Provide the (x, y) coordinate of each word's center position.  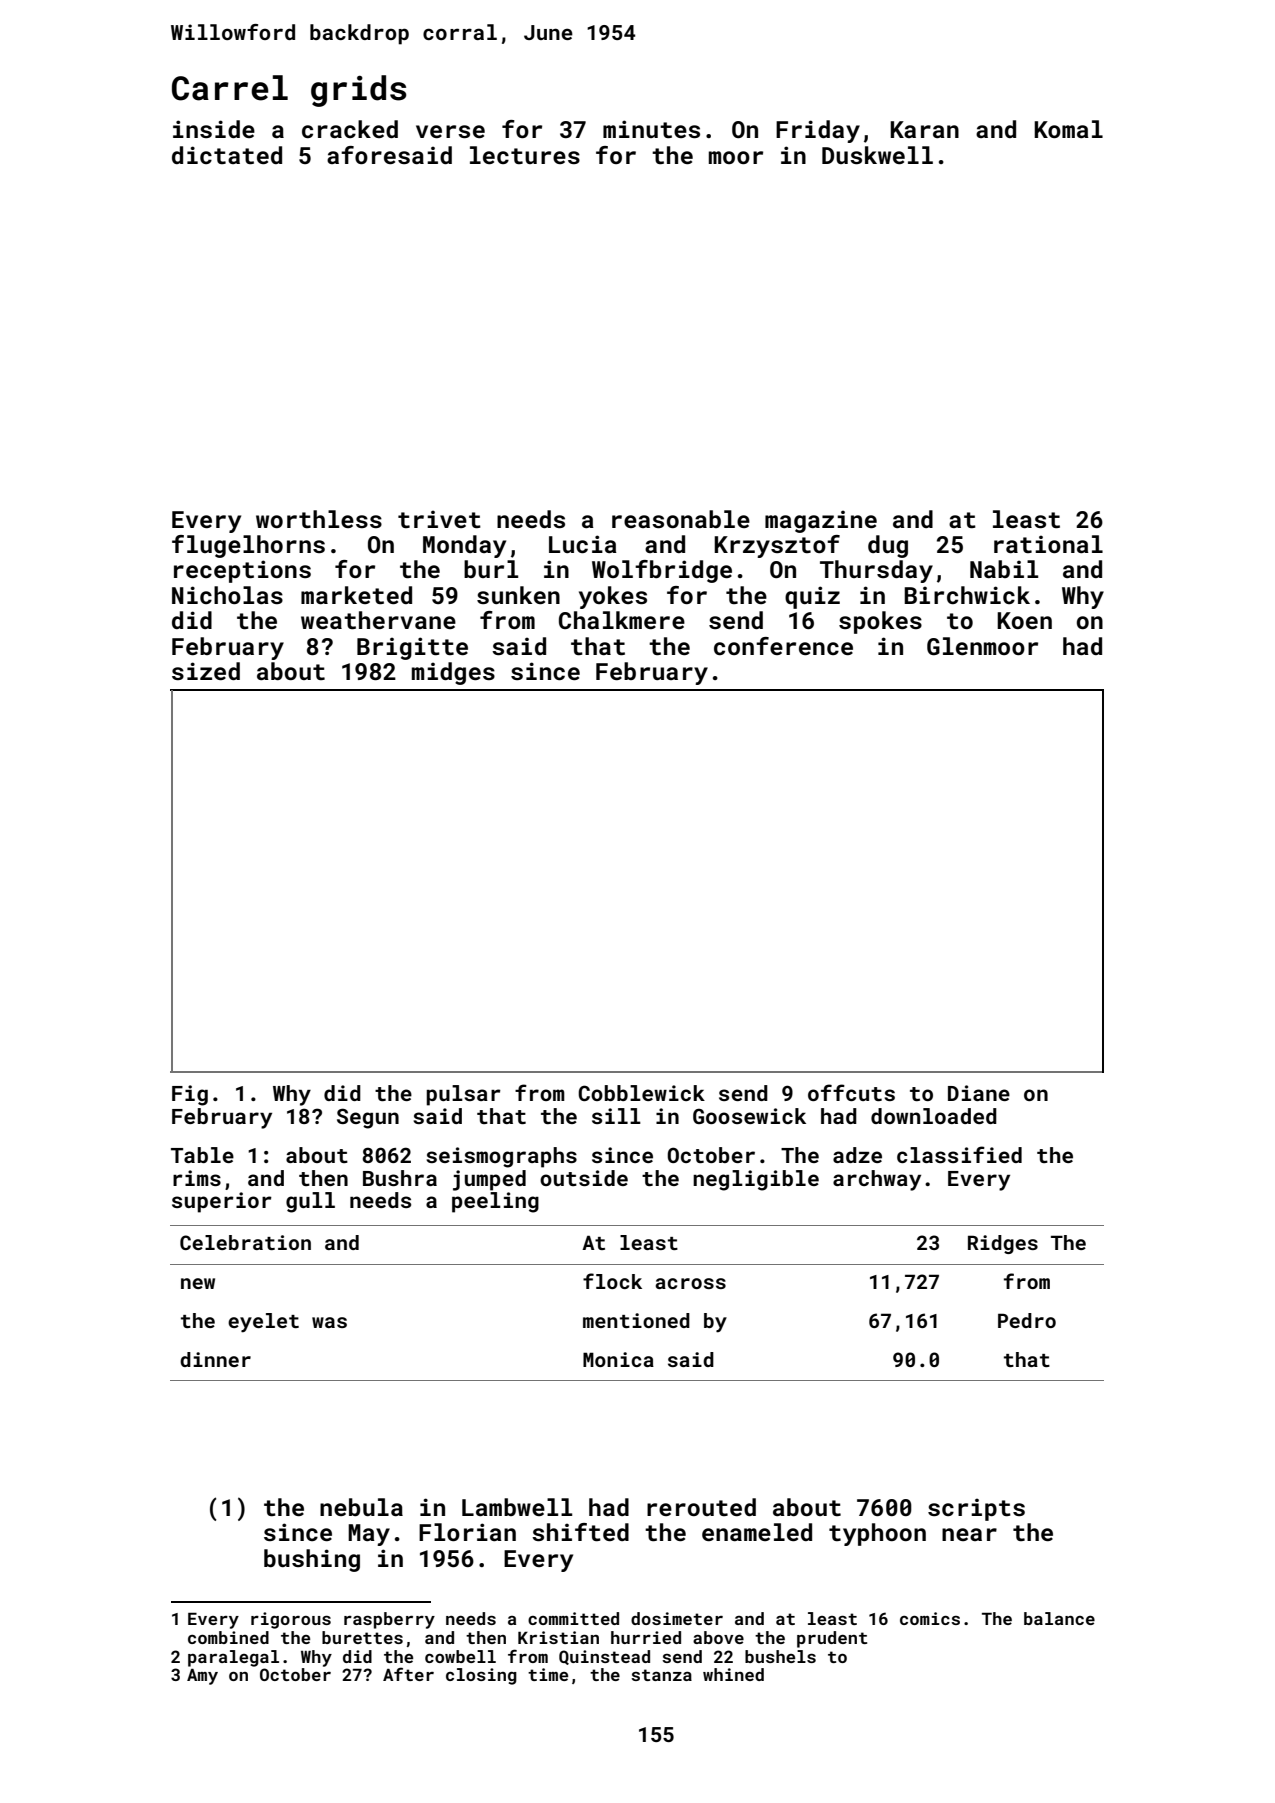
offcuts (851, 1092)
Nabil (1004, 569)
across (691, 1283)
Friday (818, 131)
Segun (368, 1118)
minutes (651, 129)
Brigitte (412, 648)
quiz (812, 597)
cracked (350, 129)
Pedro (1027, 1320)
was (329, 1322)
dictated (227, 155)
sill (616, 1116)
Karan (924, 129)
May (369, 1535)
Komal (1068, 129)
